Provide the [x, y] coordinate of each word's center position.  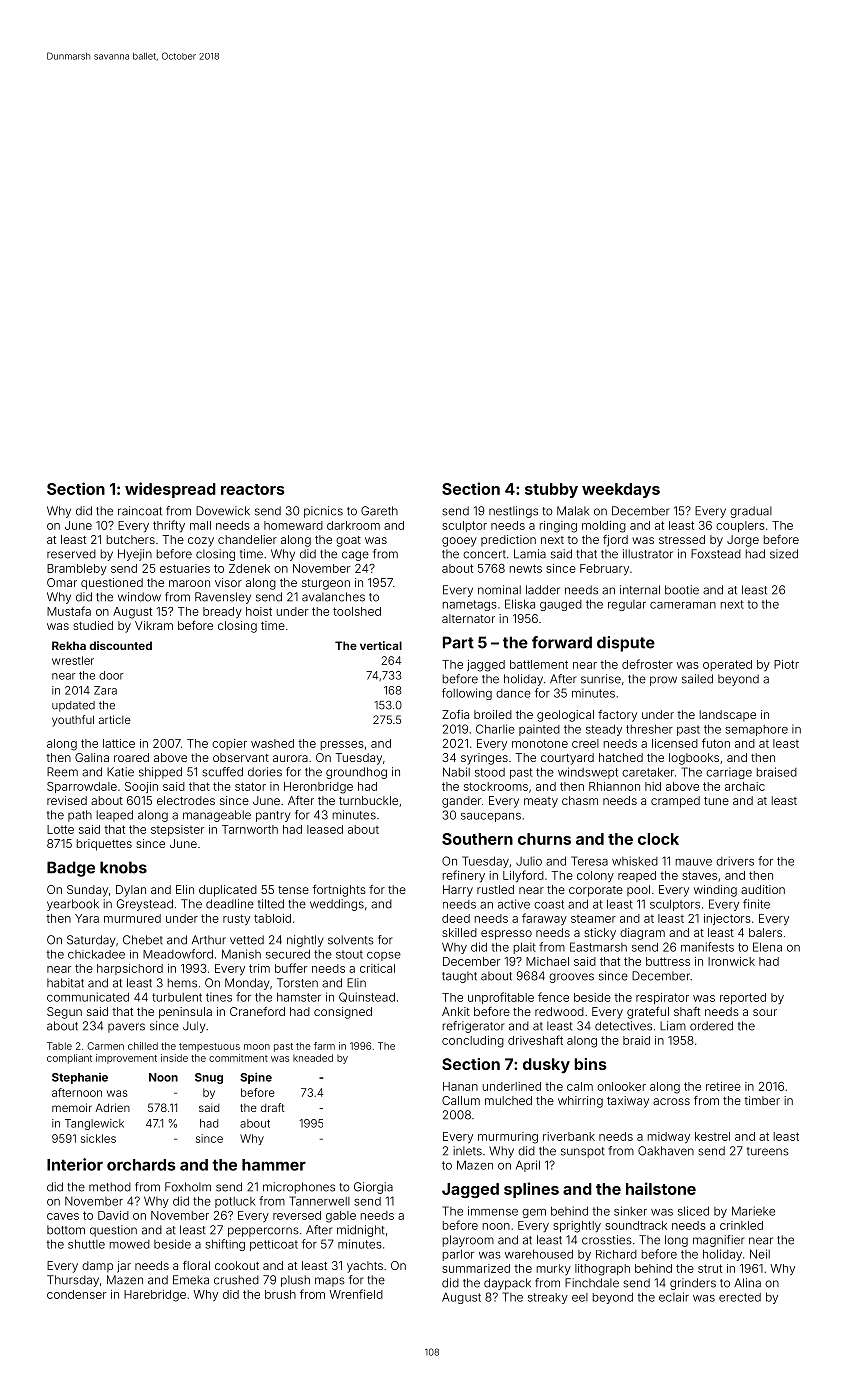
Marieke [753, 1211]
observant [241, 757]
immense [493, 1211]
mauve [694, 862]
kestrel [712, 1136]
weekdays [621, 490]
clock [658, 839]
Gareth [379, 511]
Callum [461, 1100]
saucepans [491, 817]
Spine [256, 1078]
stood [490, 772]
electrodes [186, 800]
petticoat [274, 1245]
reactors [253, 489]
